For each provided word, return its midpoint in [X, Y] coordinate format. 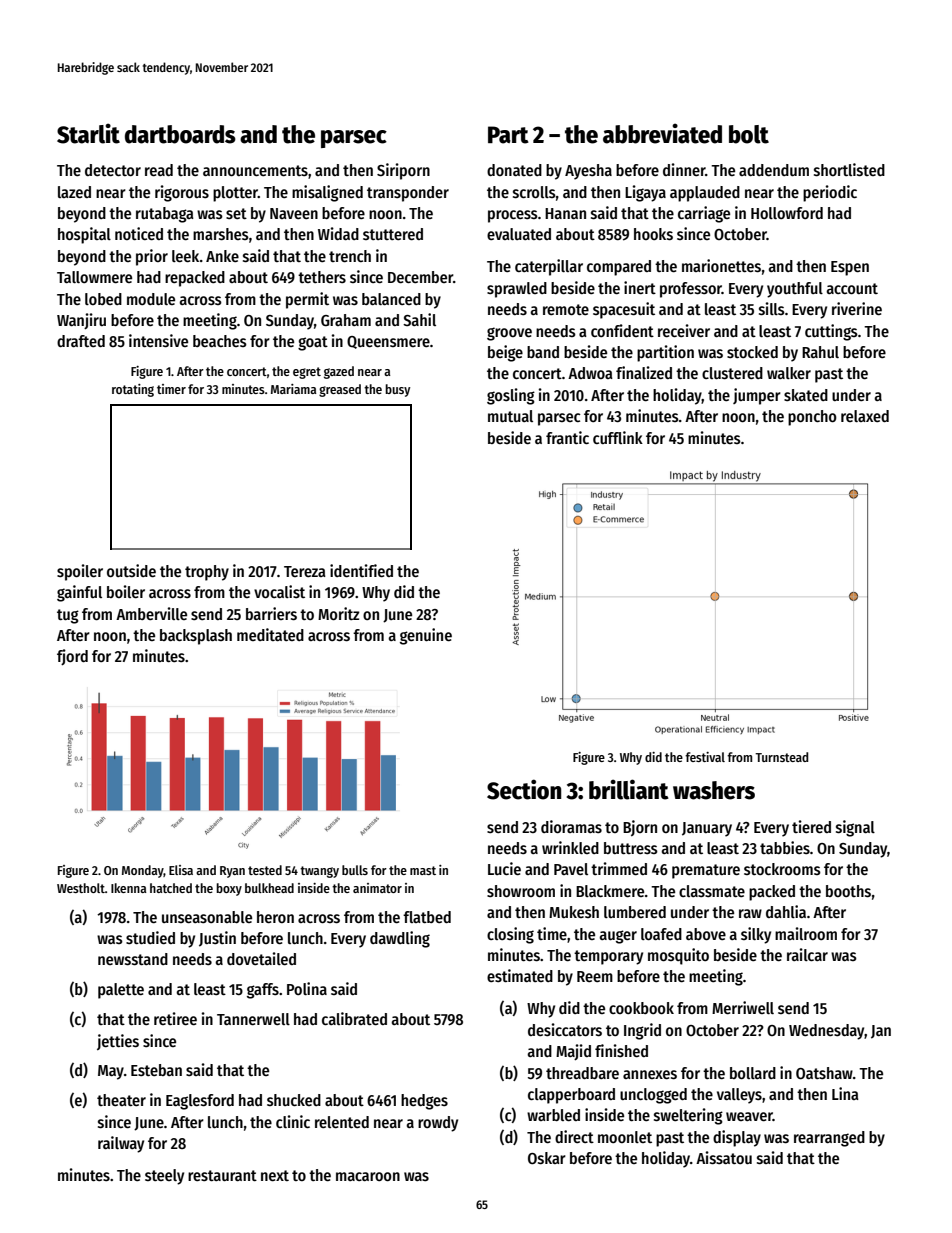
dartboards [180, 134]
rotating [133, 390]
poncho [812, 418]
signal [855, 828]
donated [514, 170]
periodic [830, 193]
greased [340, 390]
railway [121, 1144]
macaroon [368, 1176]
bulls [355, 870]
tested [265, 870]
